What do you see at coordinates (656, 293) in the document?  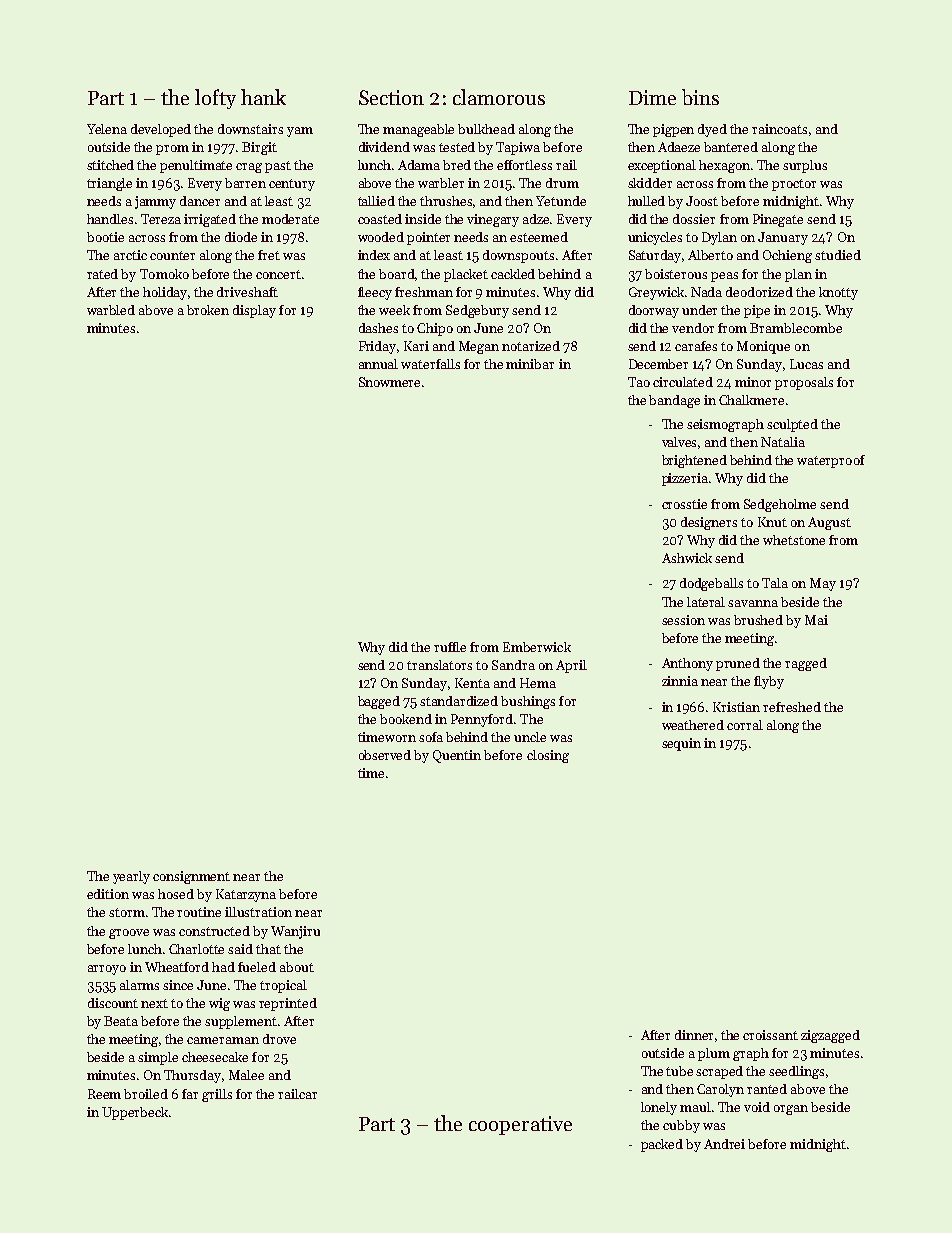 I see `Greywick` at bounding box center [656, 293].
